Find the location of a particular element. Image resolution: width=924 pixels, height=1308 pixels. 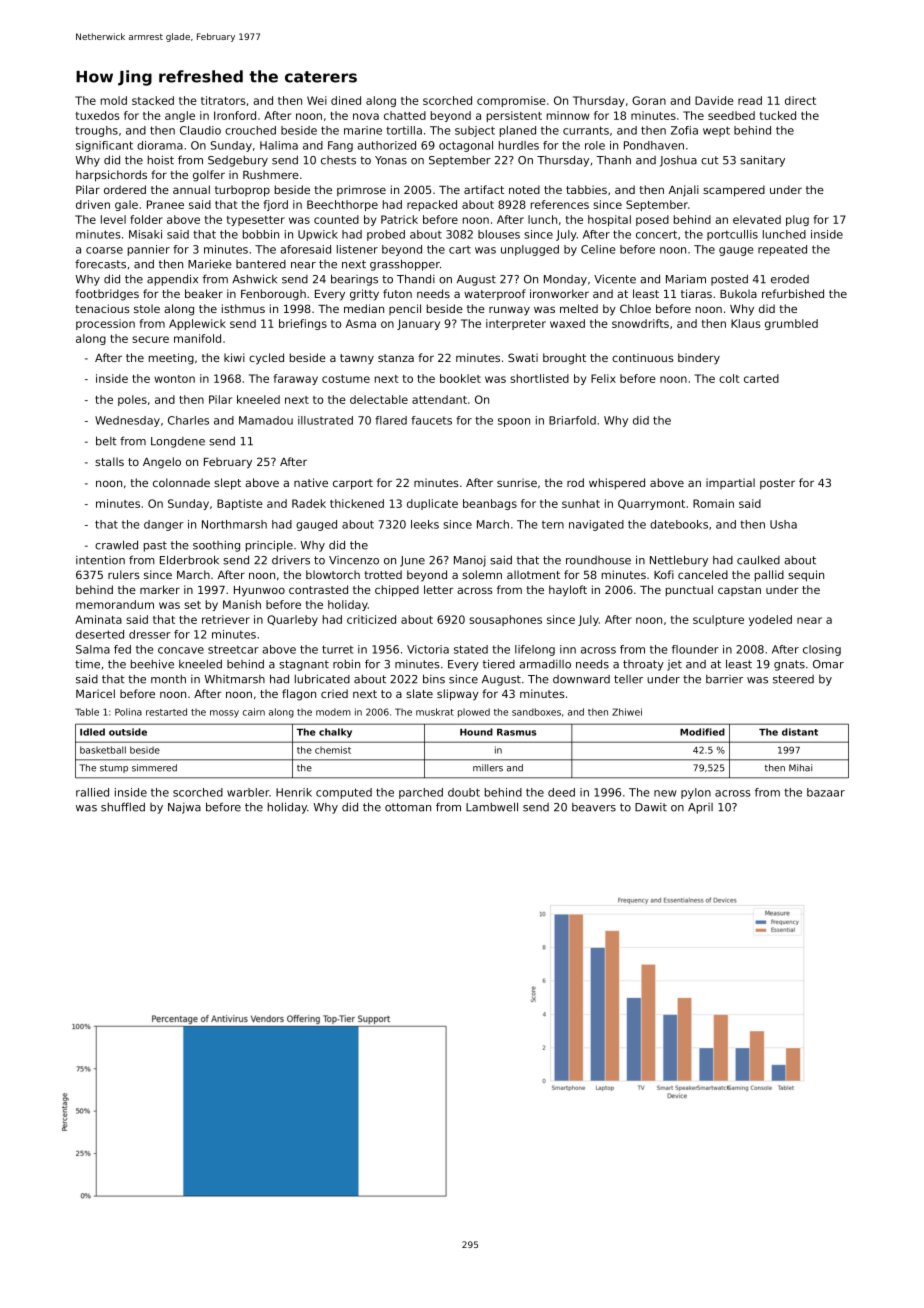

Davide is located at coordinates (714, 100).
